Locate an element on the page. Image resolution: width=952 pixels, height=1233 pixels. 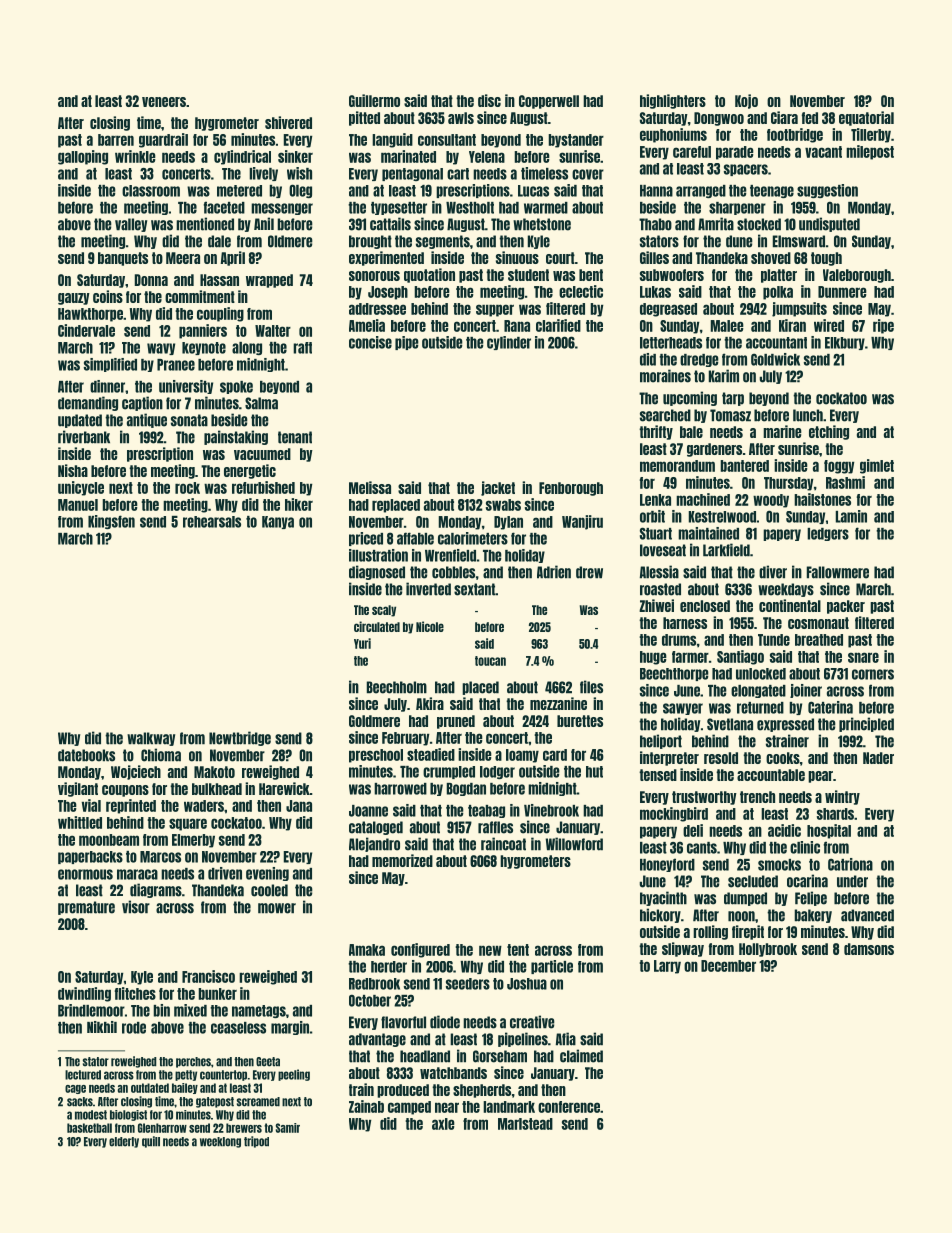
banquets is located at coordinates (123, 259).
